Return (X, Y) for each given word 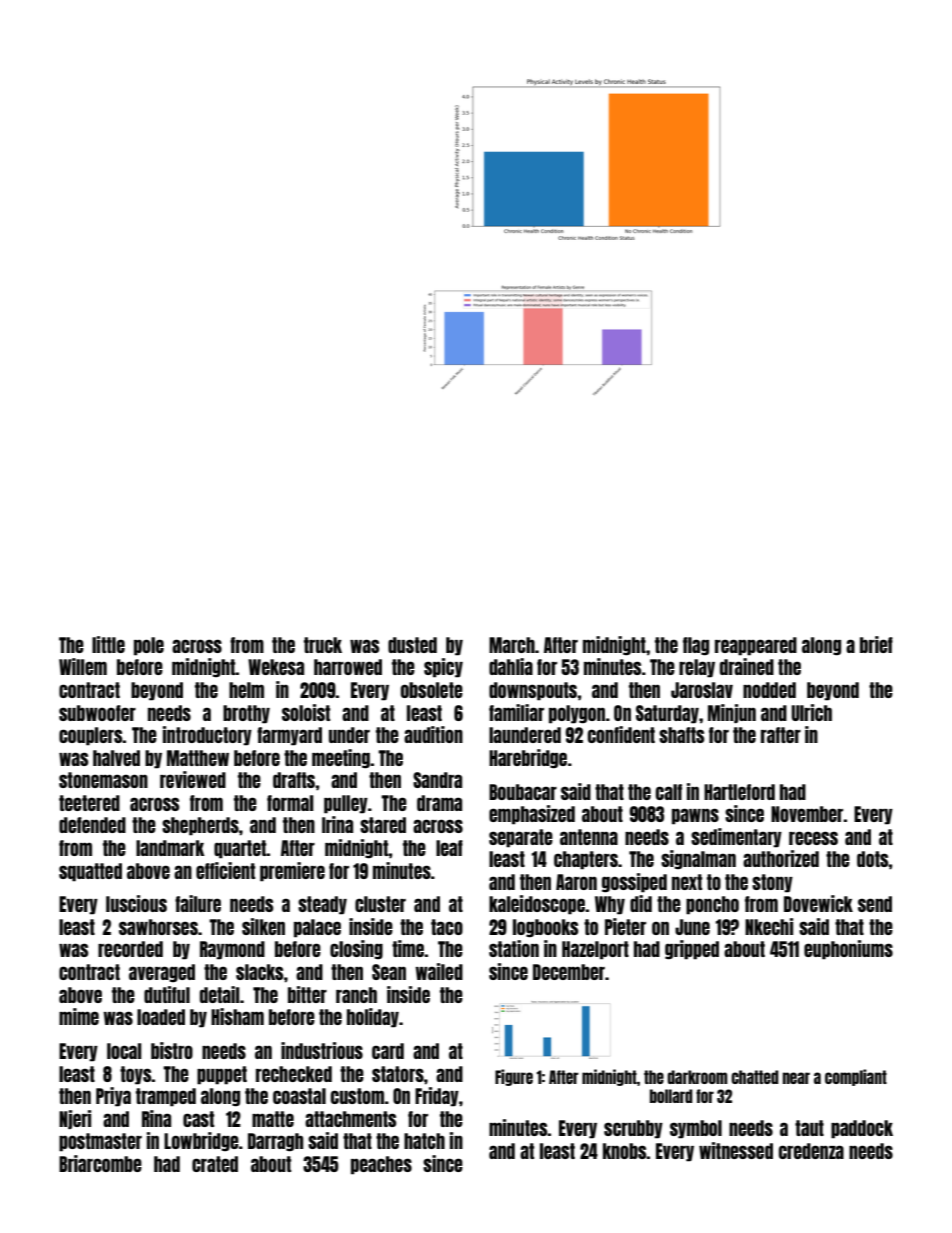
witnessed (736, 1150)
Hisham (237, 1016)
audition (433, 734)
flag (696, 646)
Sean (389, 972)
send (875, 904)
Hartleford (739, 792)
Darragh (275, 1142)
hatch (424, 1141)
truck (323, 645)
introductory (207, 736)
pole (149, 646)
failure (198, 903)
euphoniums (848, 950)
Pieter (625, 926)
